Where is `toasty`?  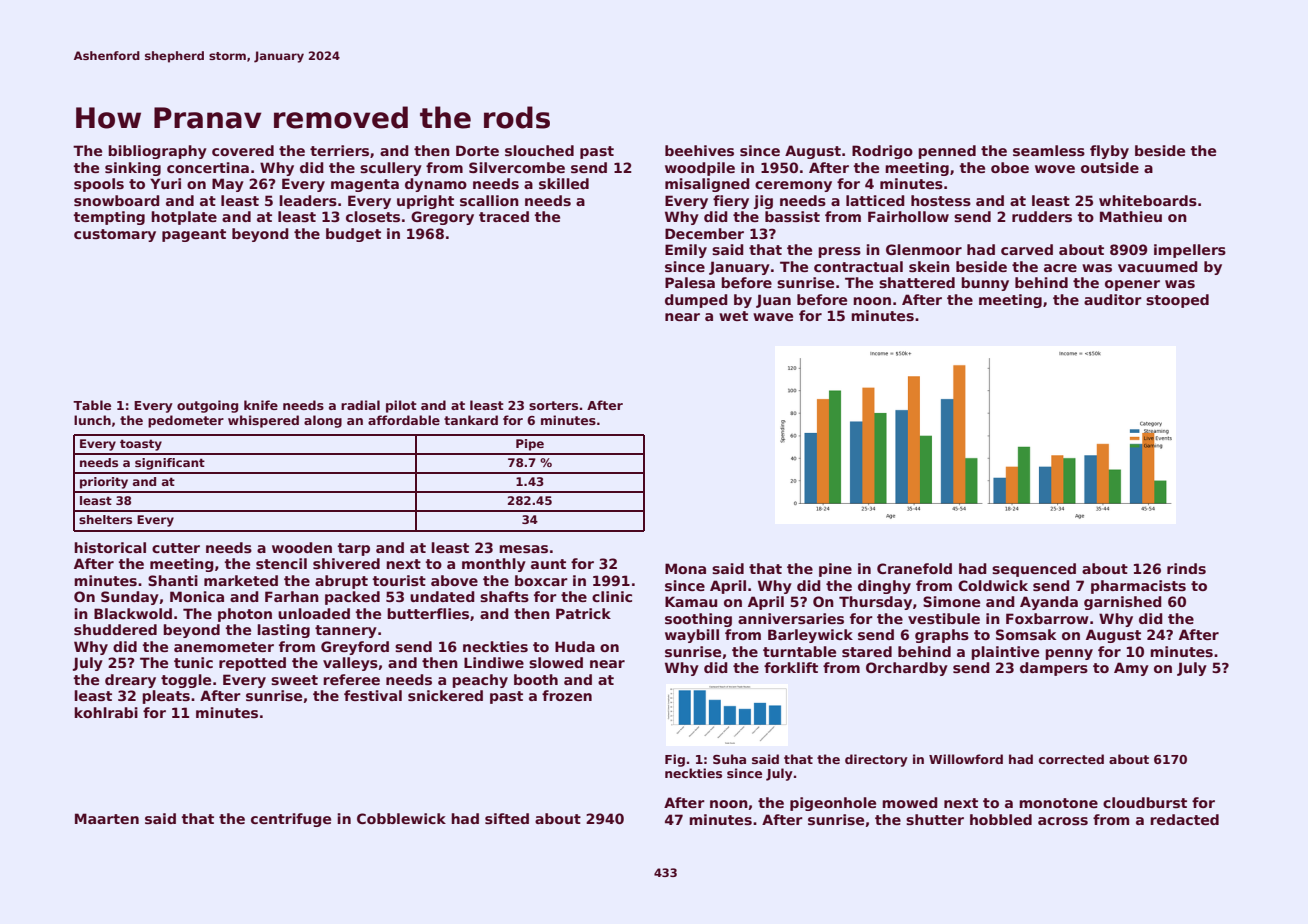 toasty is located at coordinates (141, 445).
